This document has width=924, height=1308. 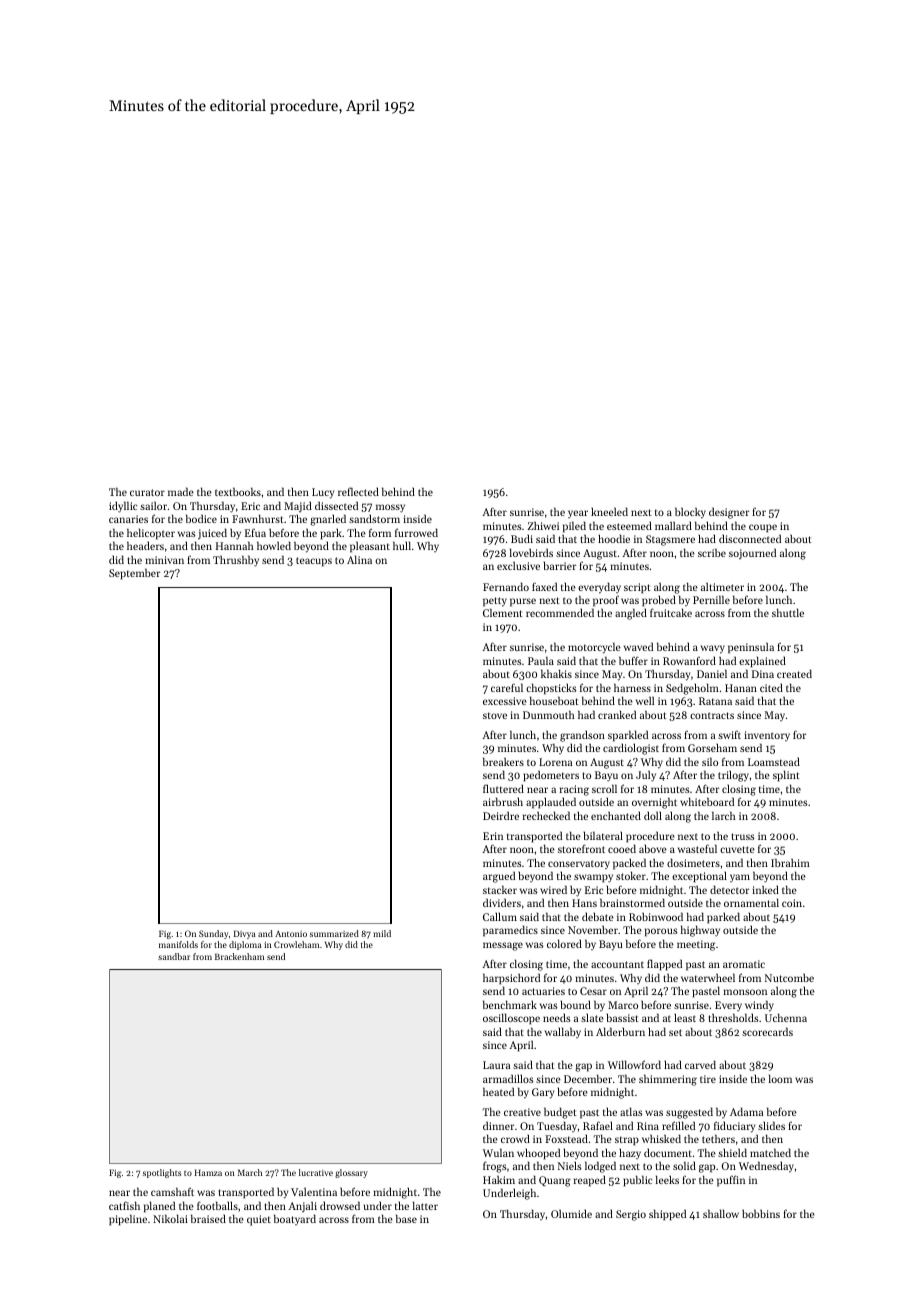 What do you see at coordinates (503, 946) in the document?
I see `message` at bounding box center [503, 946].
